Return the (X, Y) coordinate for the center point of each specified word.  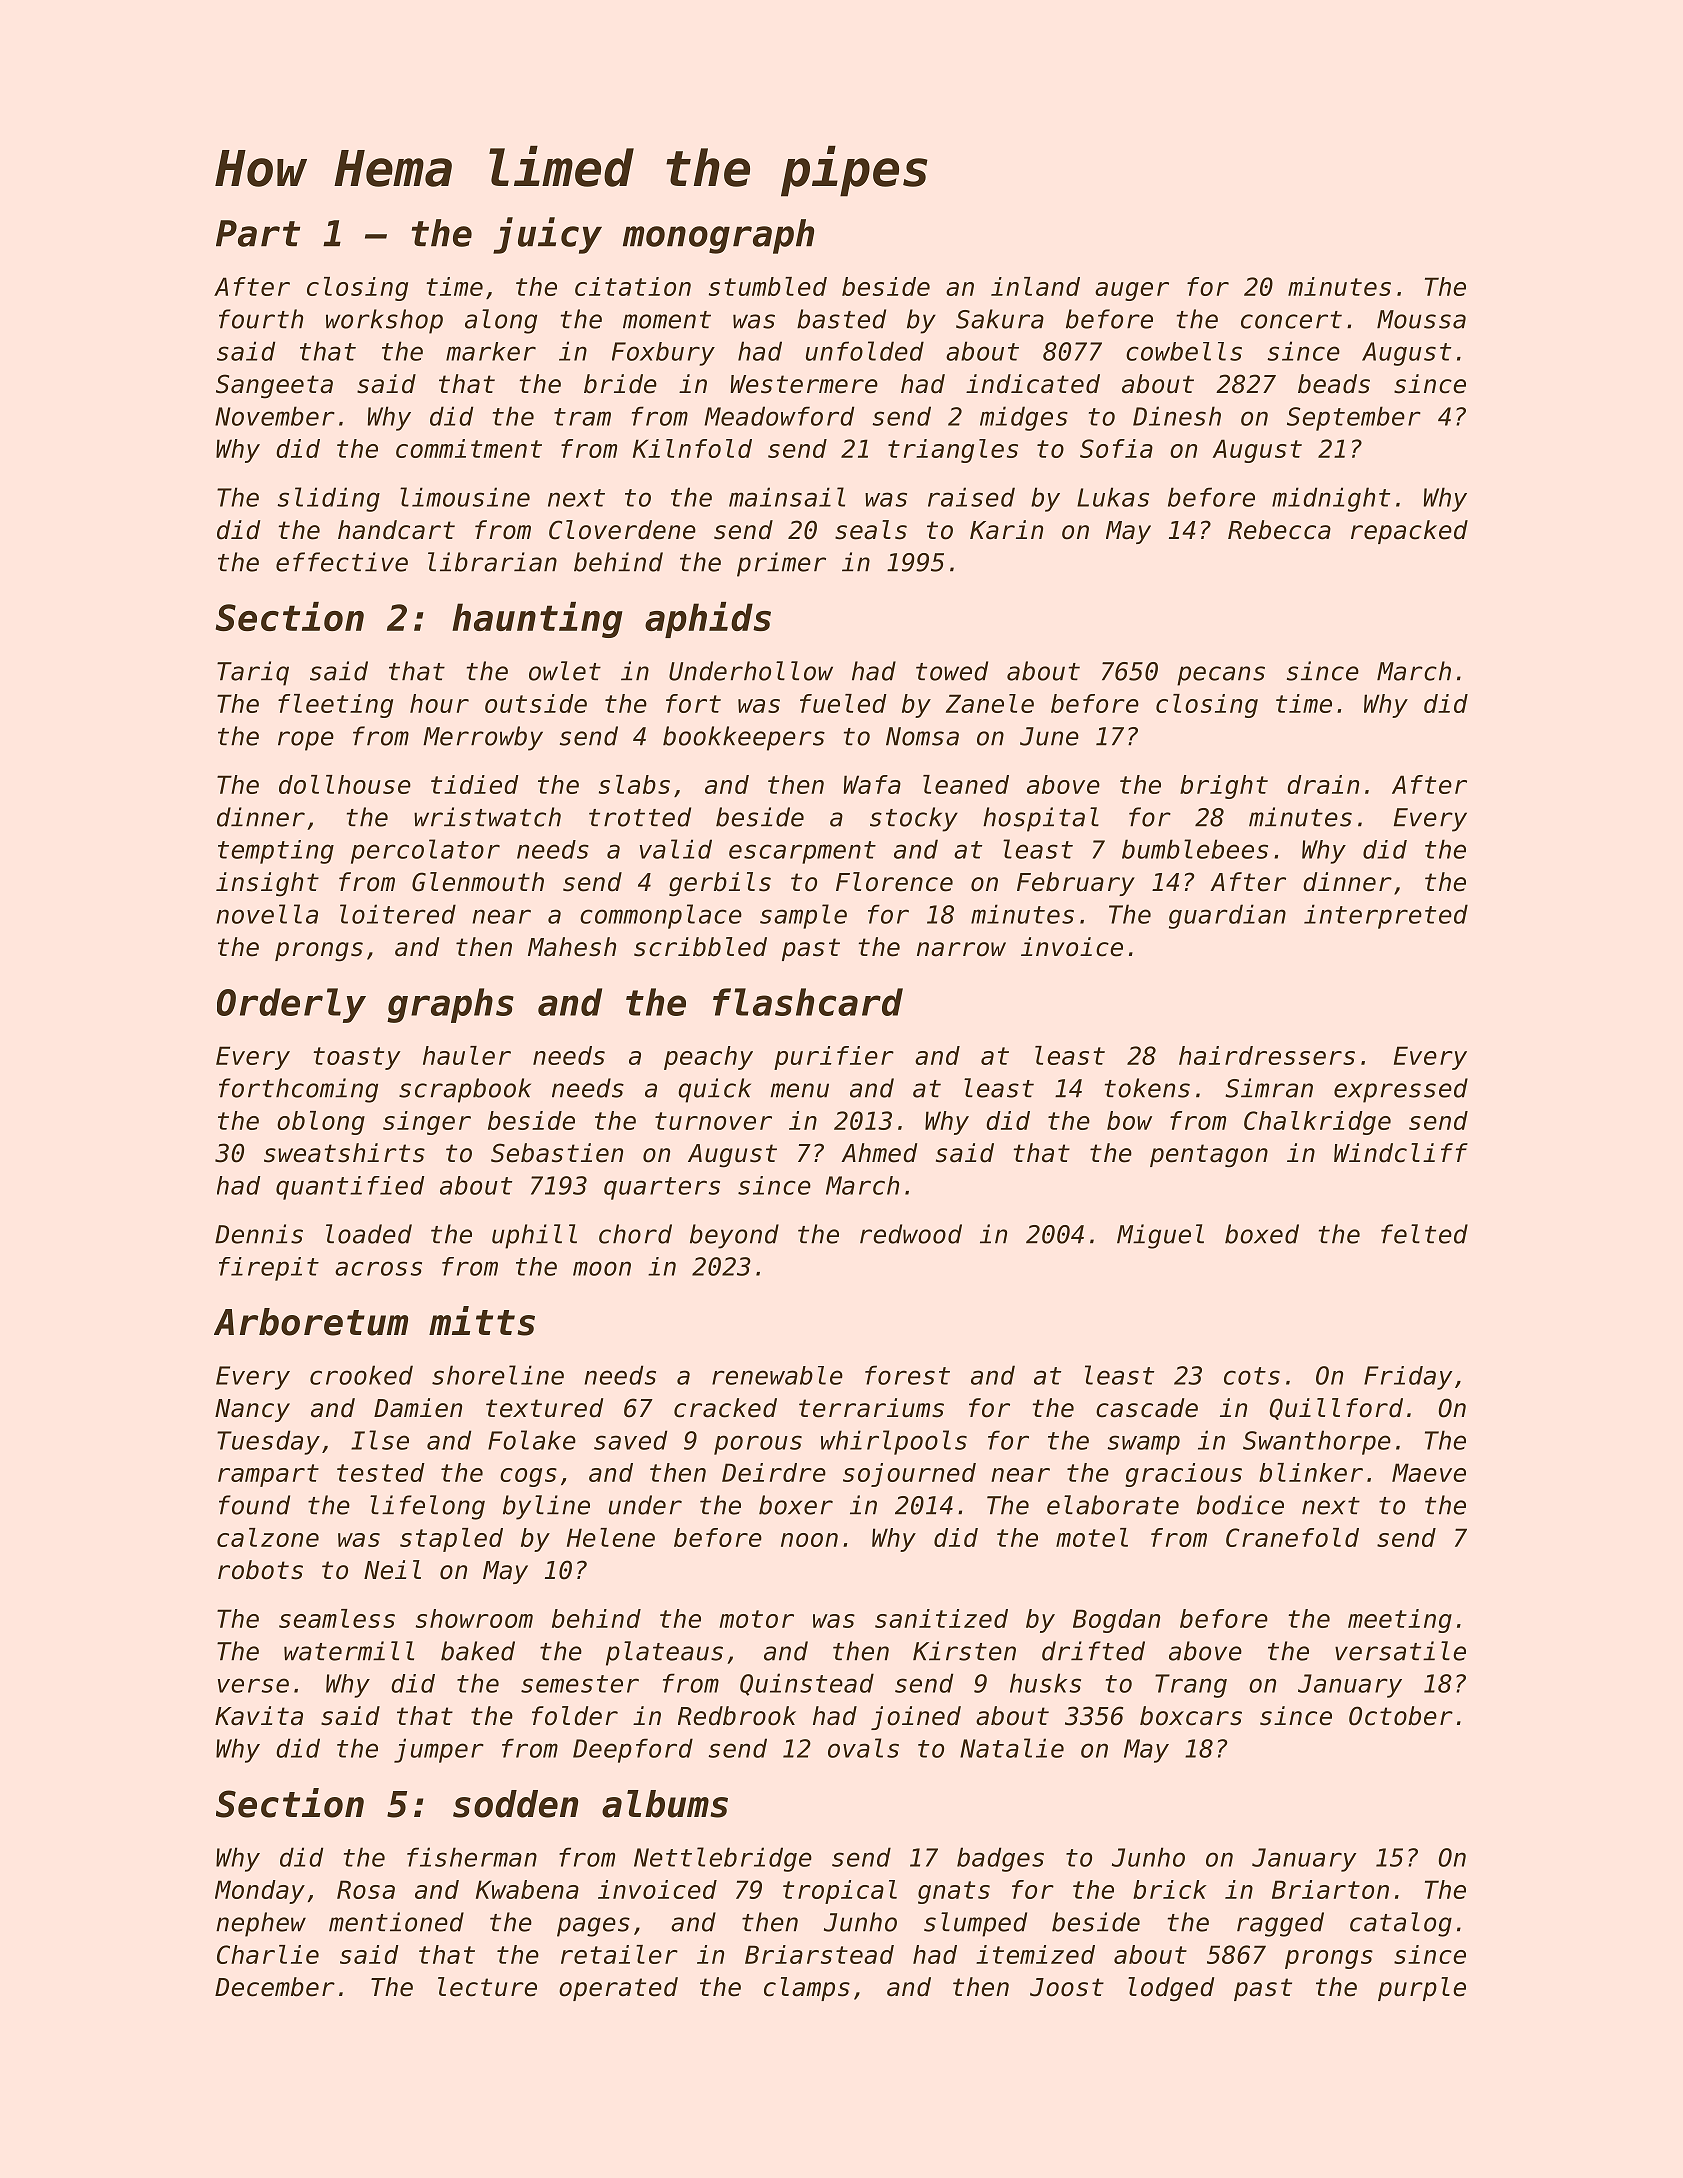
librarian (492, 562)
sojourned (909, 1475)
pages (593, 1927)
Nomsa (922, 736)
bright (1224, 787)
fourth (261, 319)
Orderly (291, 1005)
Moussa (1421, 319)
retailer (619, 1954)
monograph (718, 236)
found (254, 1505)
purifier (834, 1058)
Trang (1191, 1686)
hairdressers (1267, 1055)
